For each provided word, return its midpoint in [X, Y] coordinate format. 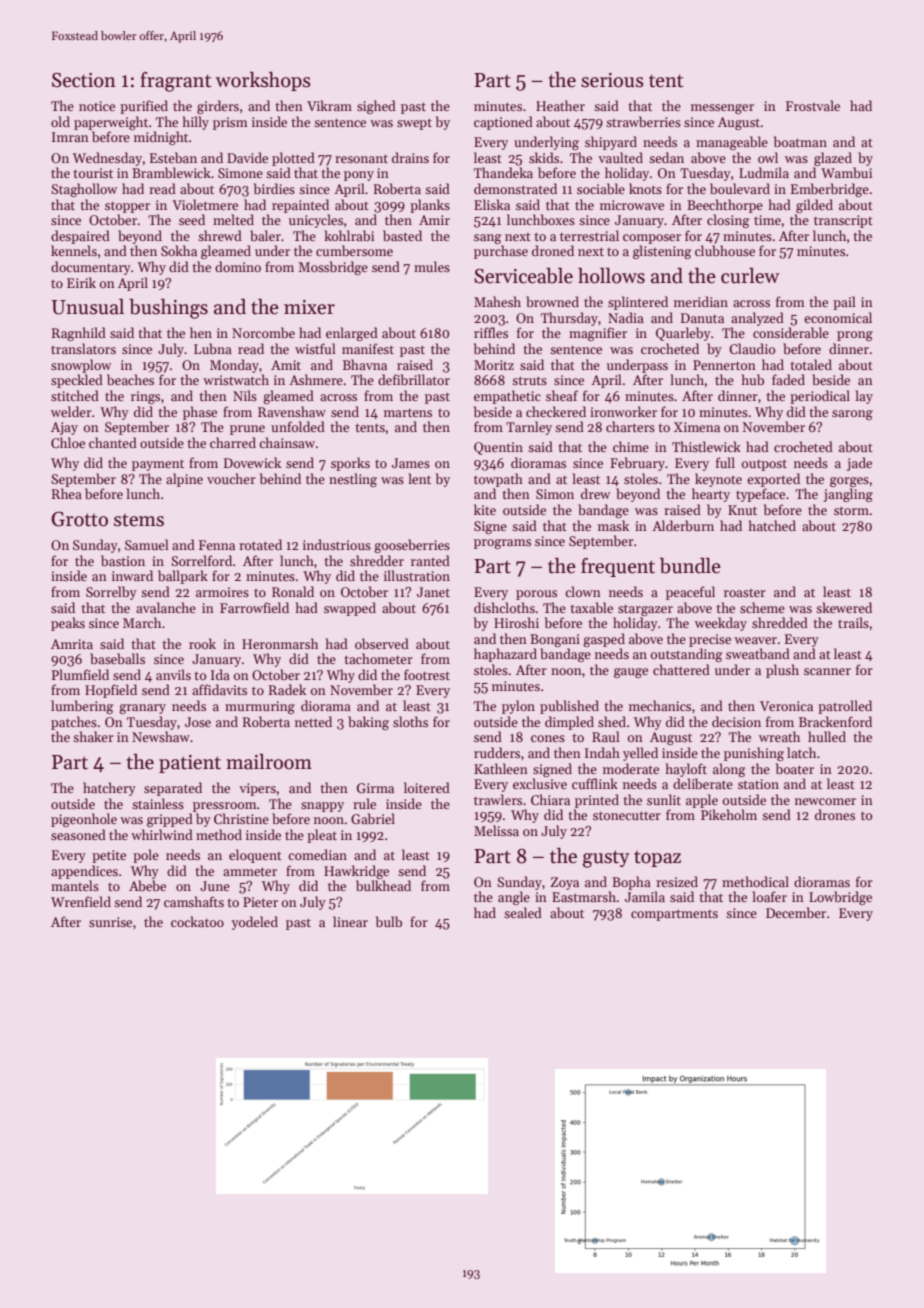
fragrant [175, 82]
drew [595, 493]
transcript [843, 221]
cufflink [595, 783]
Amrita [72, 644]
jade [859, 464]
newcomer [825, 801]
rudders [497, 752]
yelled [640, 754]
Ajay [64, 428]
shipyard [611, 143]
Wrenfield [81, 901]
